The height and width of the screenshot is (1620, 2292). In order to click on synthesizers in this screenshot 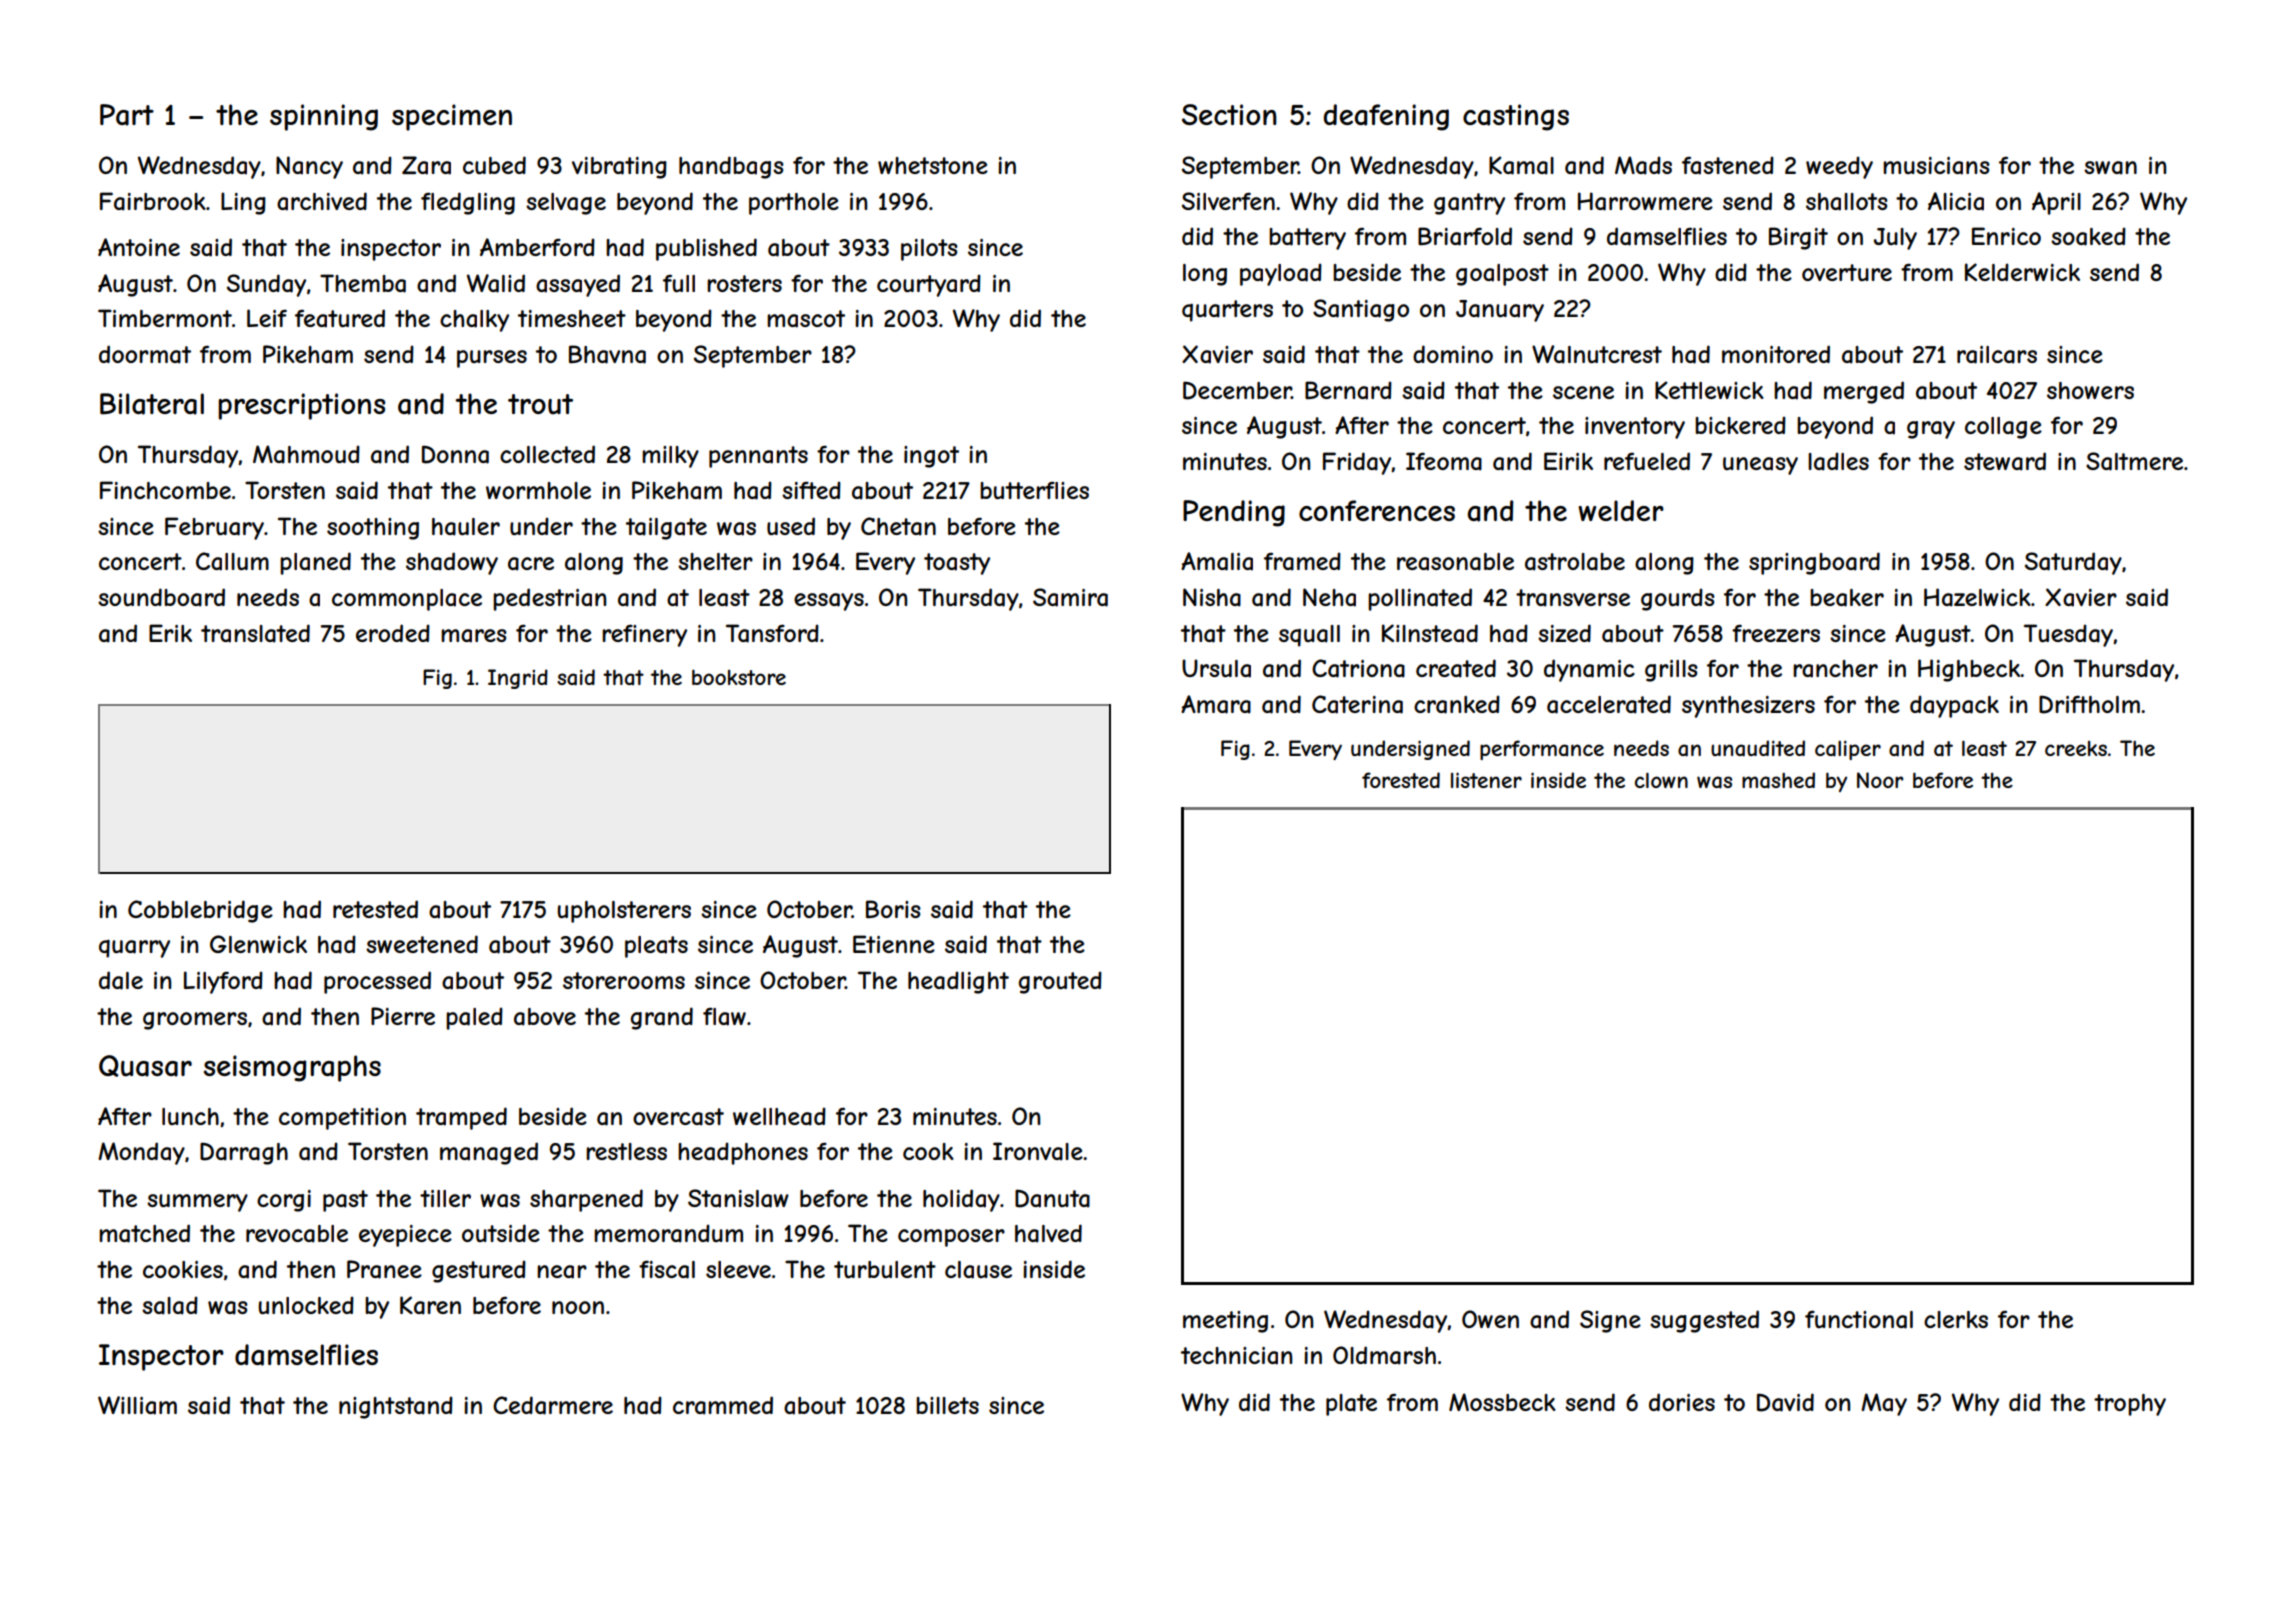, I will do `click(1748, 707)`.
